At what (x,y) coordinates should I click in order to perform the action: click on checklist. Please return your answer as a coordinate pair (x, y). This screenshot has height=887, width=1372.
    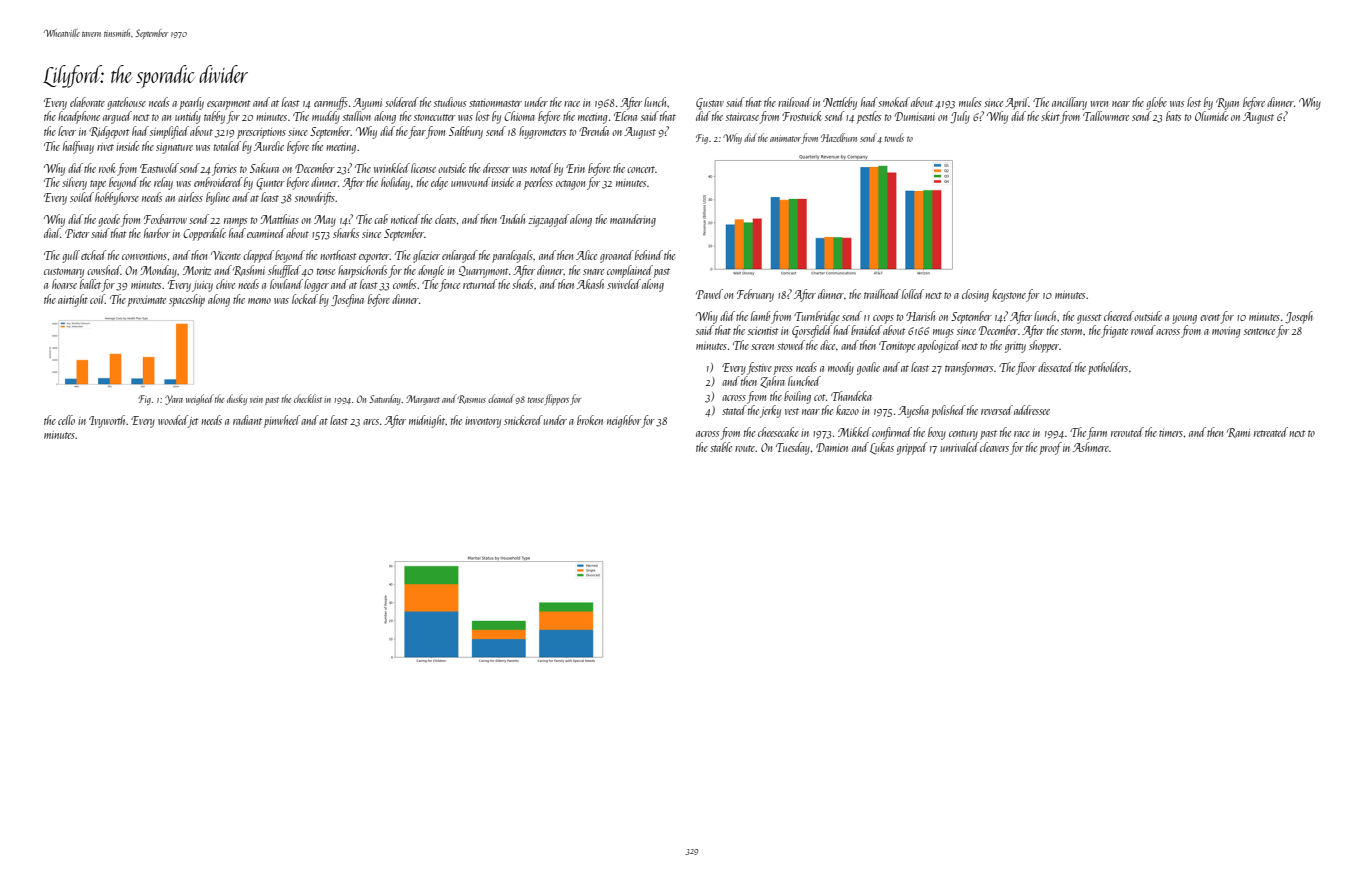
    Looking at the image, I should click on (308, 398).
